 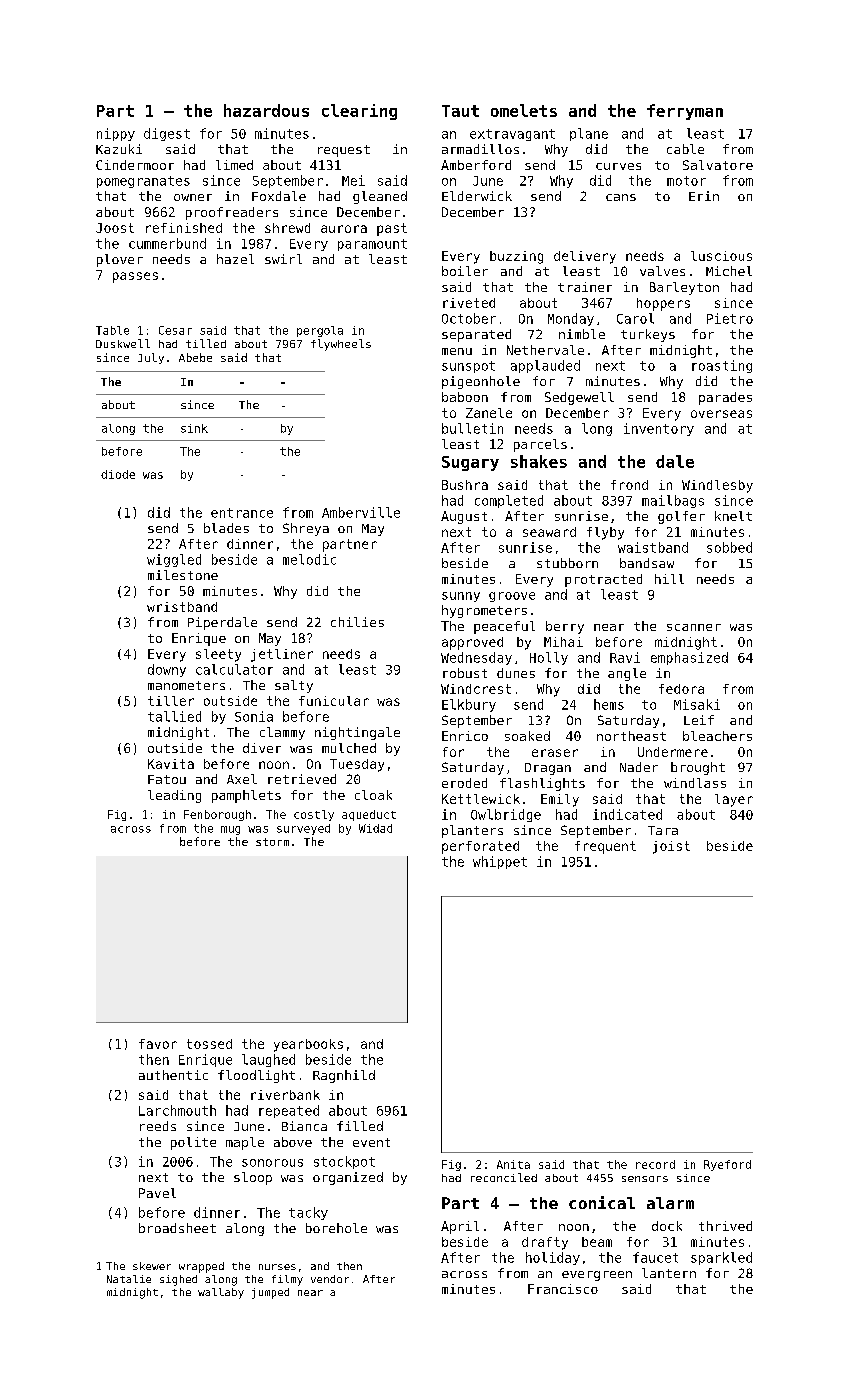 What do you see at coordinates (603, 580) in the image?
I see `protracted` at bounding box center [603, 580].
